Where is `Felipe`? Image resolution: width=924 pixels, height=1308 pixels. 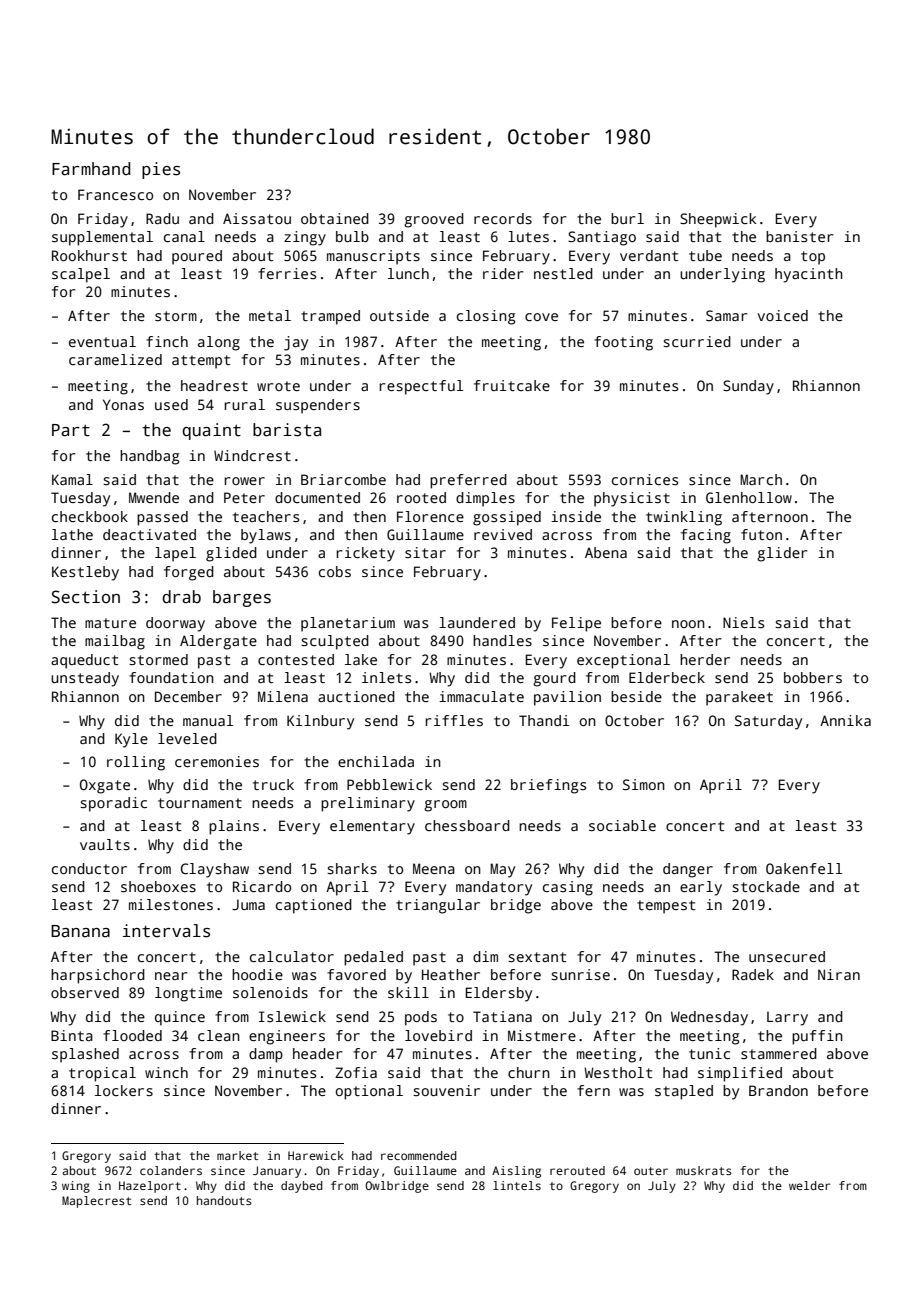 Felipe is located at coordinates (576, 624).
